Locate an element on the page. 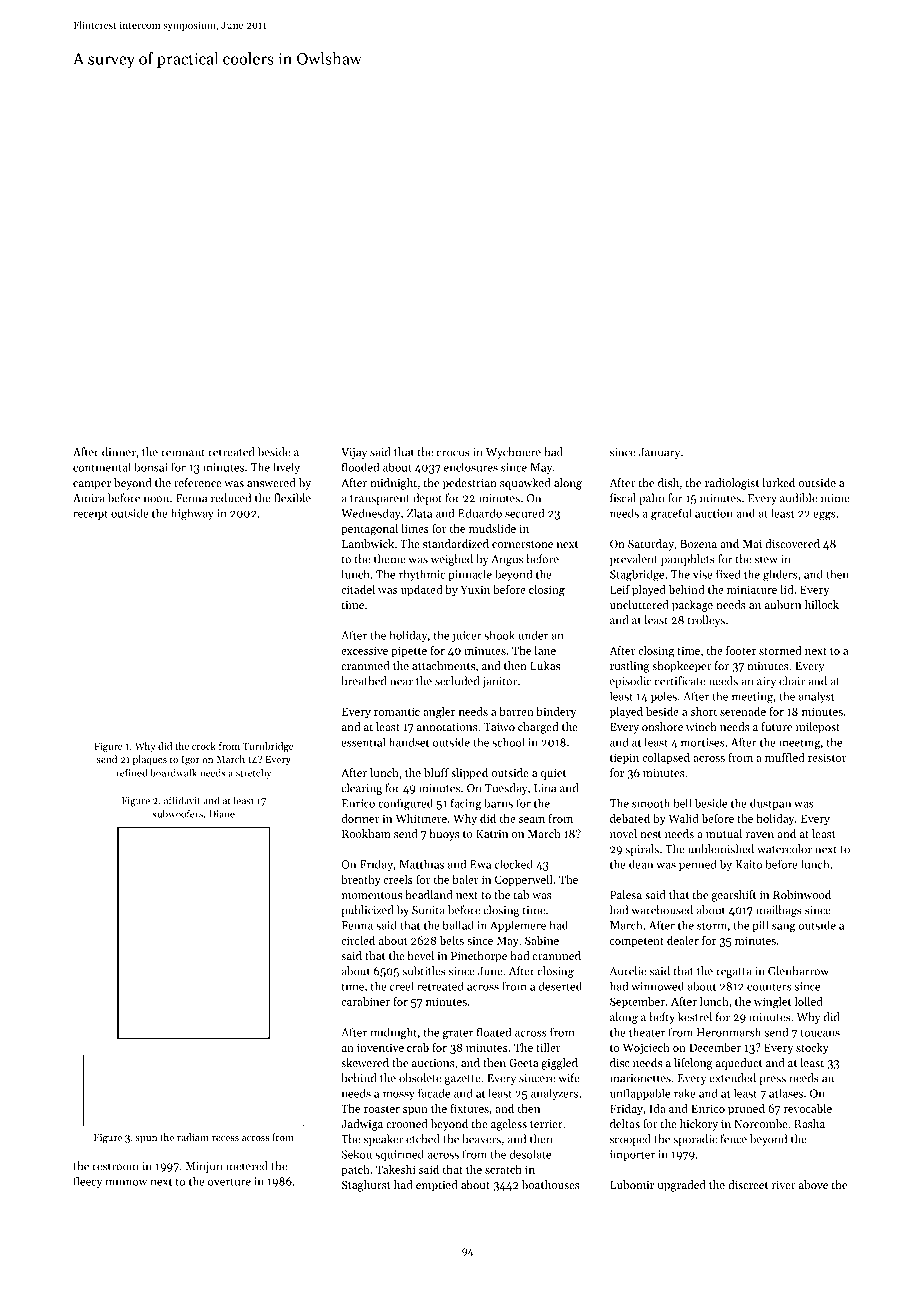  stew is located at coordinates (766, 560).
